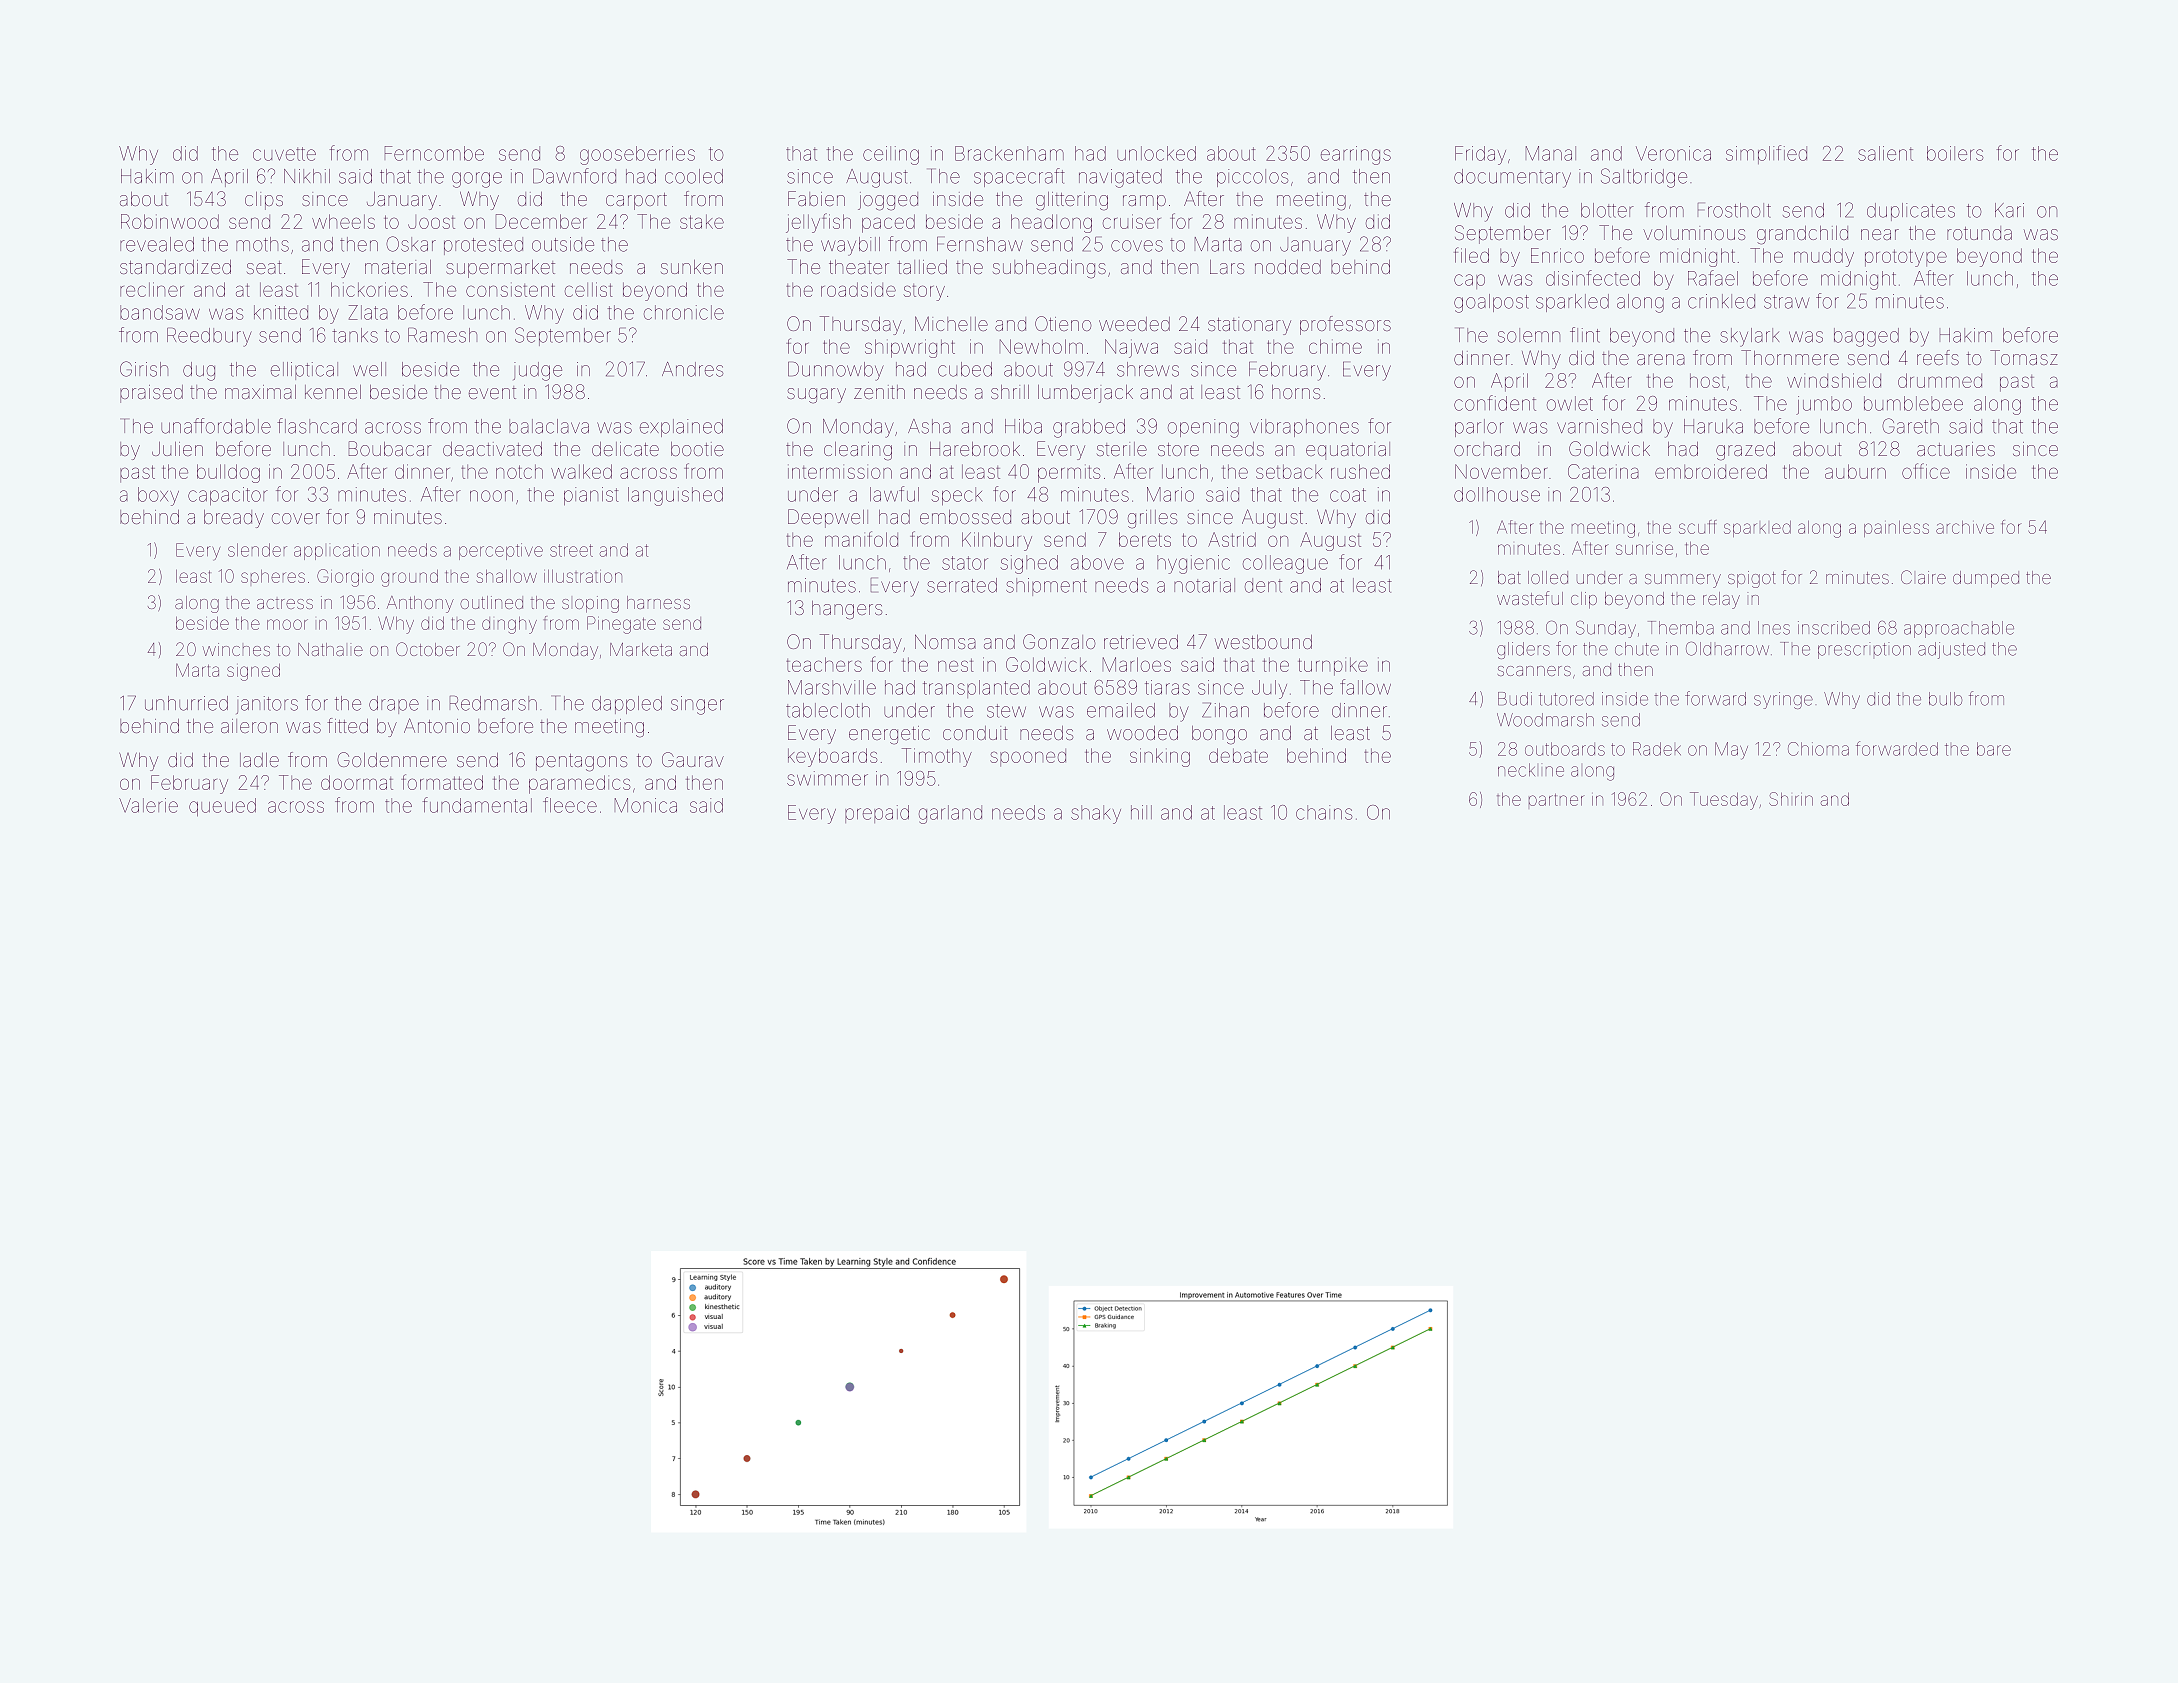 The width and height of the screenshot is (2178, 1683). Describe the element at coordinates (1253, 178) in the screenshot. I see `piccolos` at that location.
